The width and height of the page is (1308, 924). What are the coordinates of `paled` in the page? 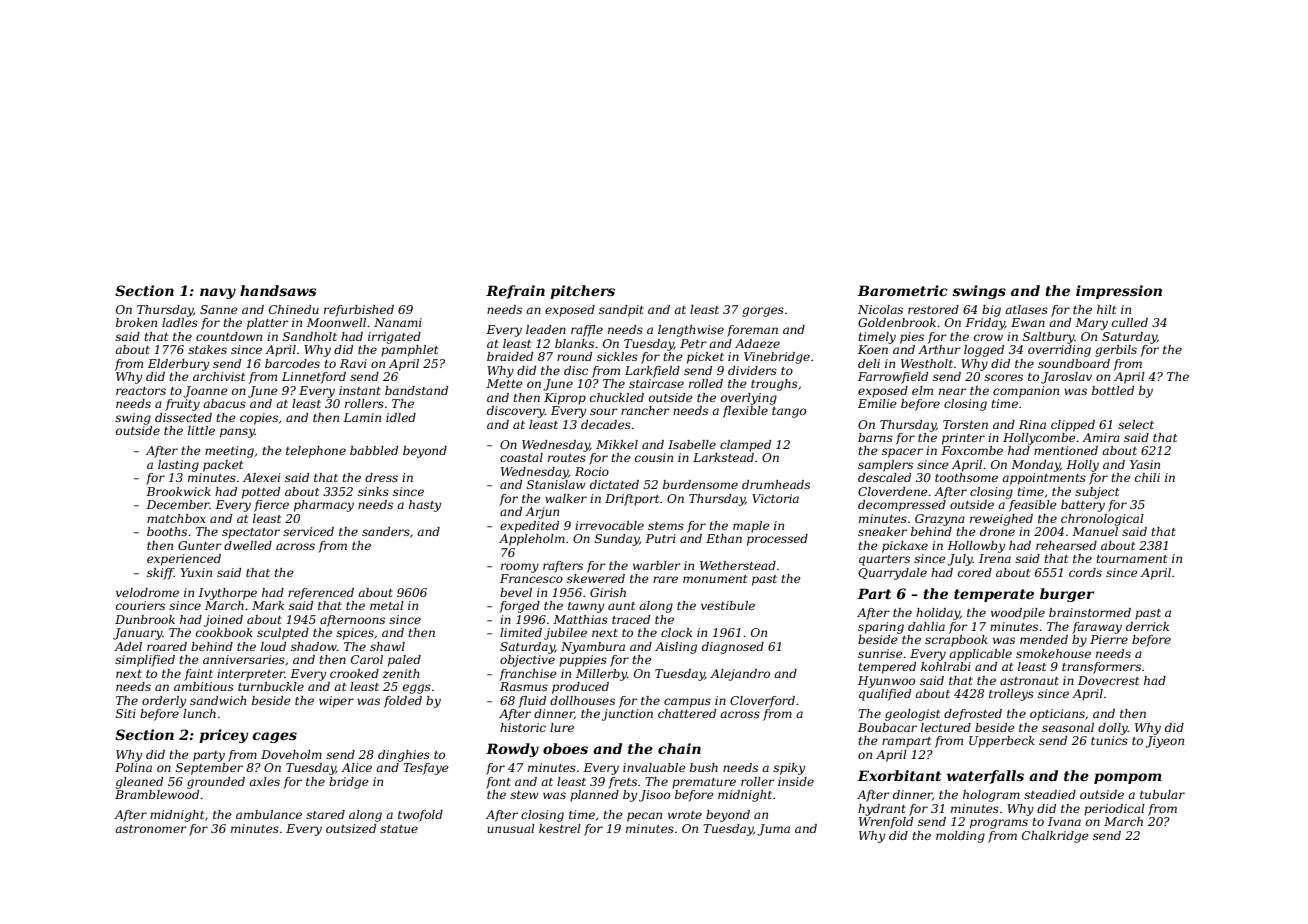 It's located at (404, 661).
